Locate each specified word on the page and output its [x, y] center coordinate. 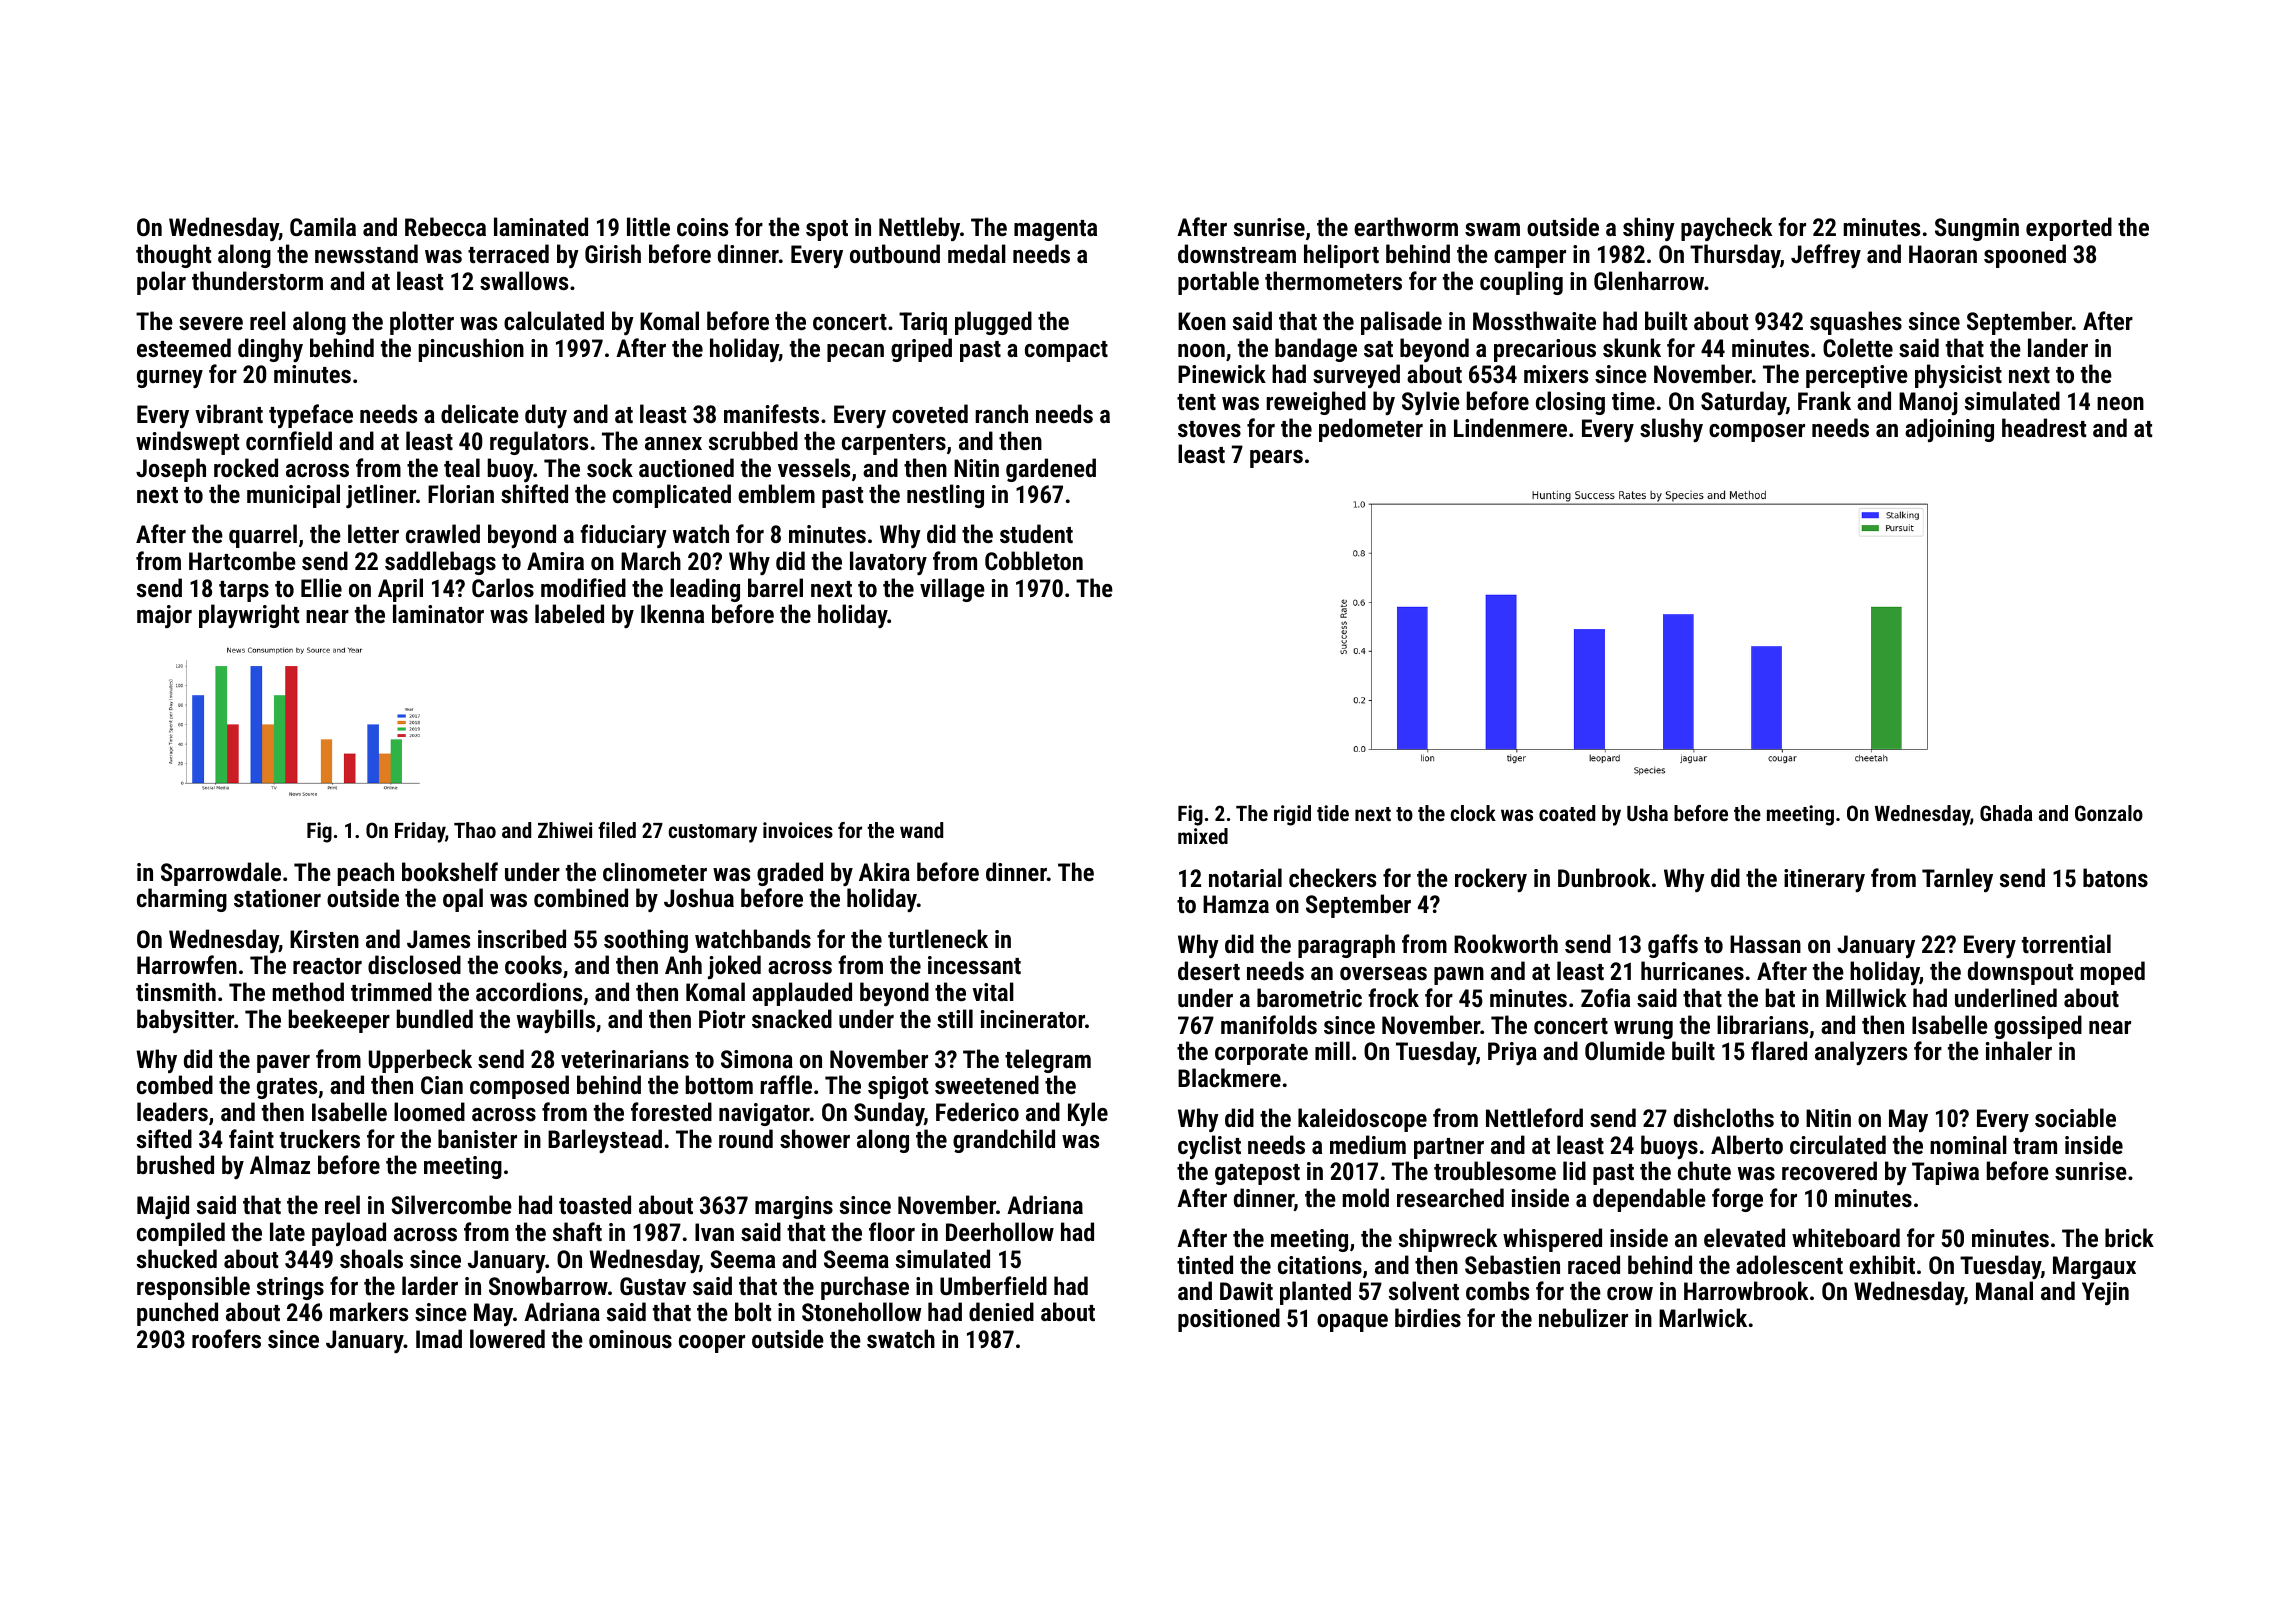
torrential [2066, 943]
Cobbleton [1034, 560]
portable [1218, 283]
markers [369, 1311]
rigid [1292, 815]
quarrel [263, 536]
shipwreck [1448, 1240]
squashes [1856, 323]
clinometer [655, 871]
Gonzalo [2109, 813]
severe [211, 323]
